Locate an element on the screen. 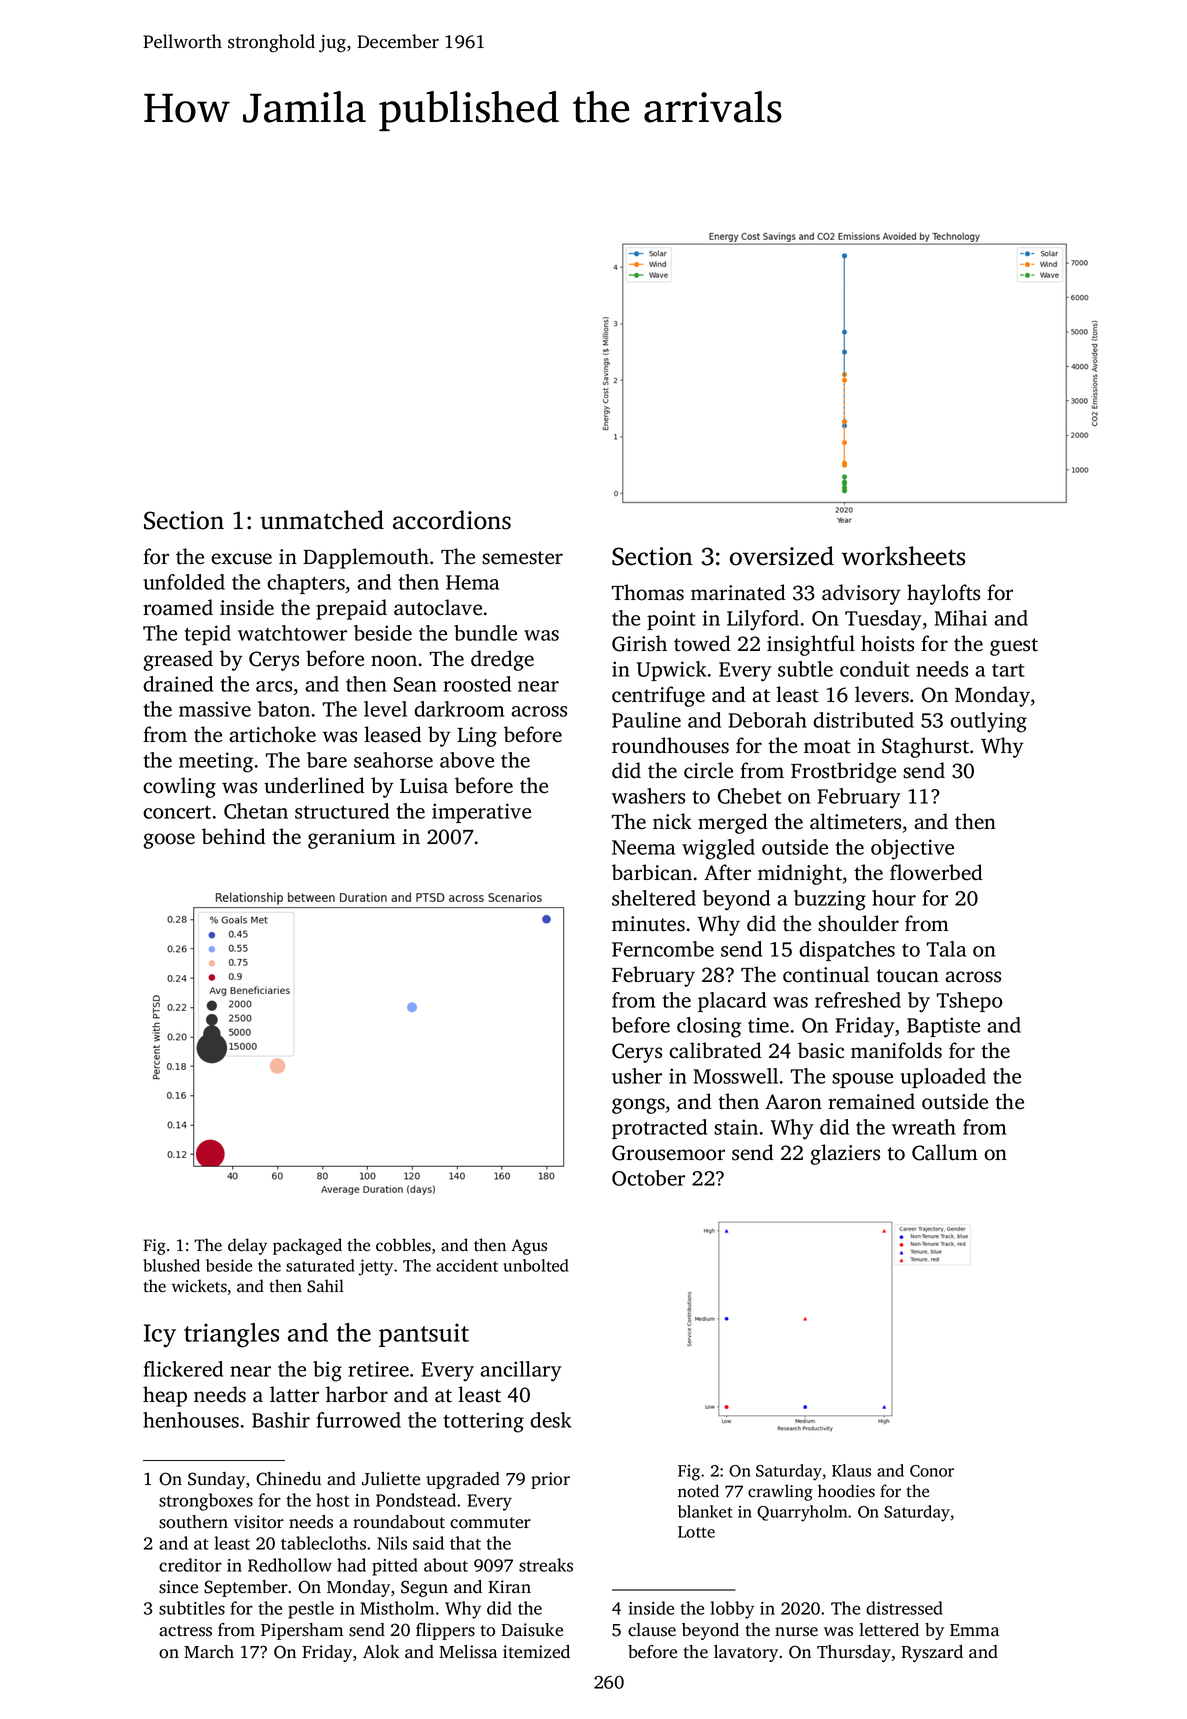 The height and width of the screenshot is (1719, 1187). Girish is located at coordinates (639, 643).
